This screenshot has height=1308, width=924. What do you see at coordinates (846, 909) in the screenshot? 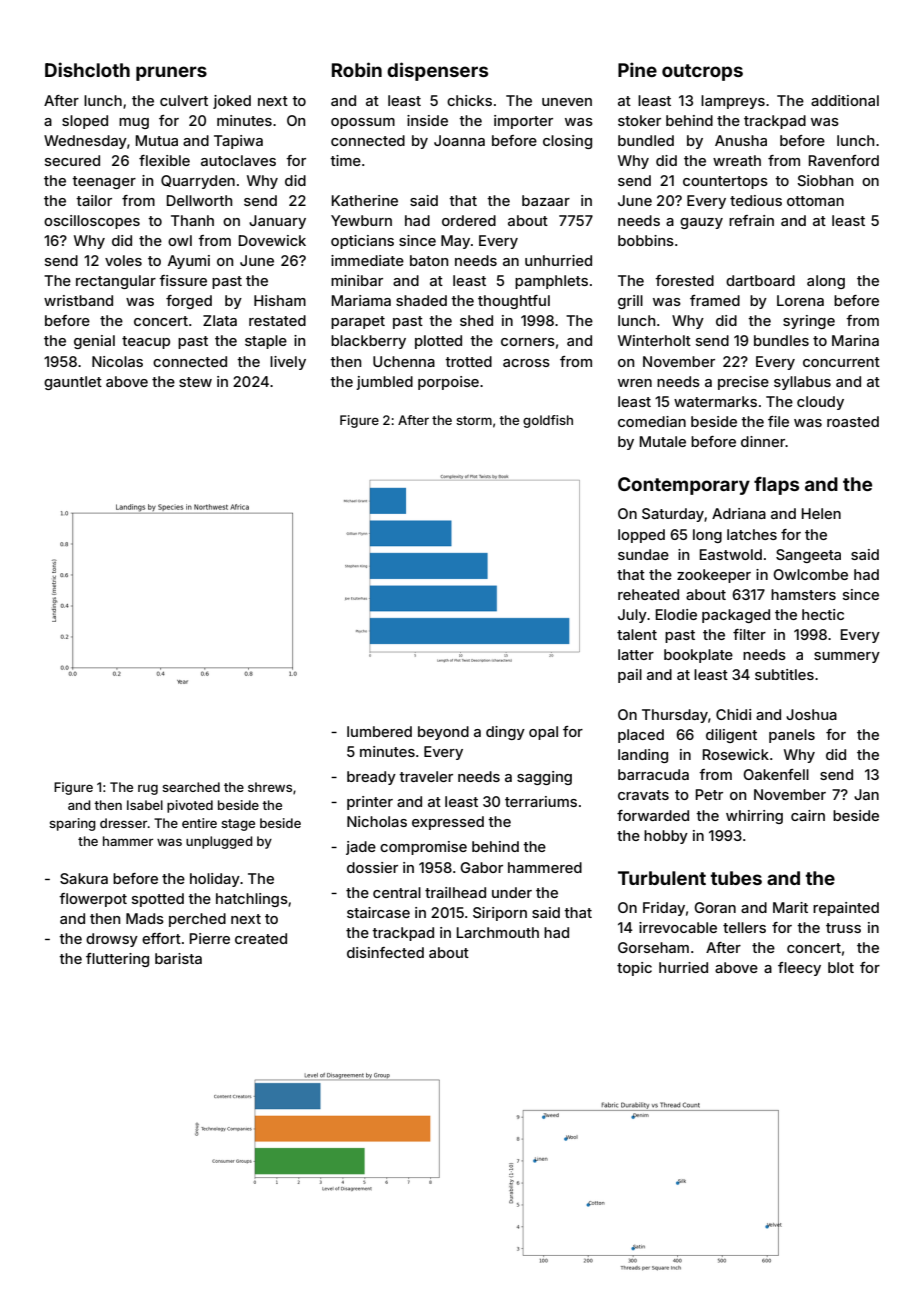
I see `repainted` at bounding box center [846, 909].
